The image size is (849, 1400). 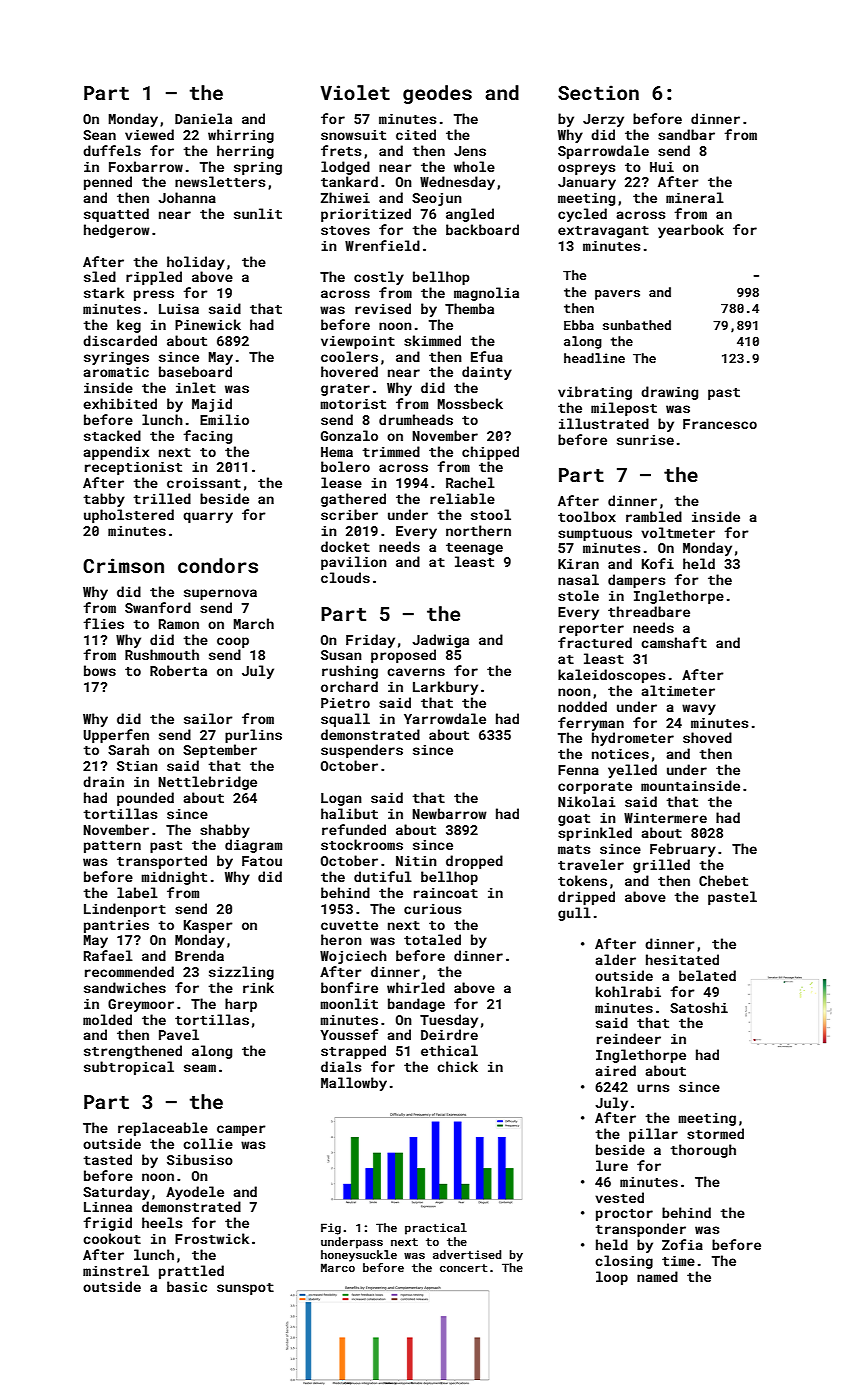 I want to click on dropped, so click(x=474, y=862).
